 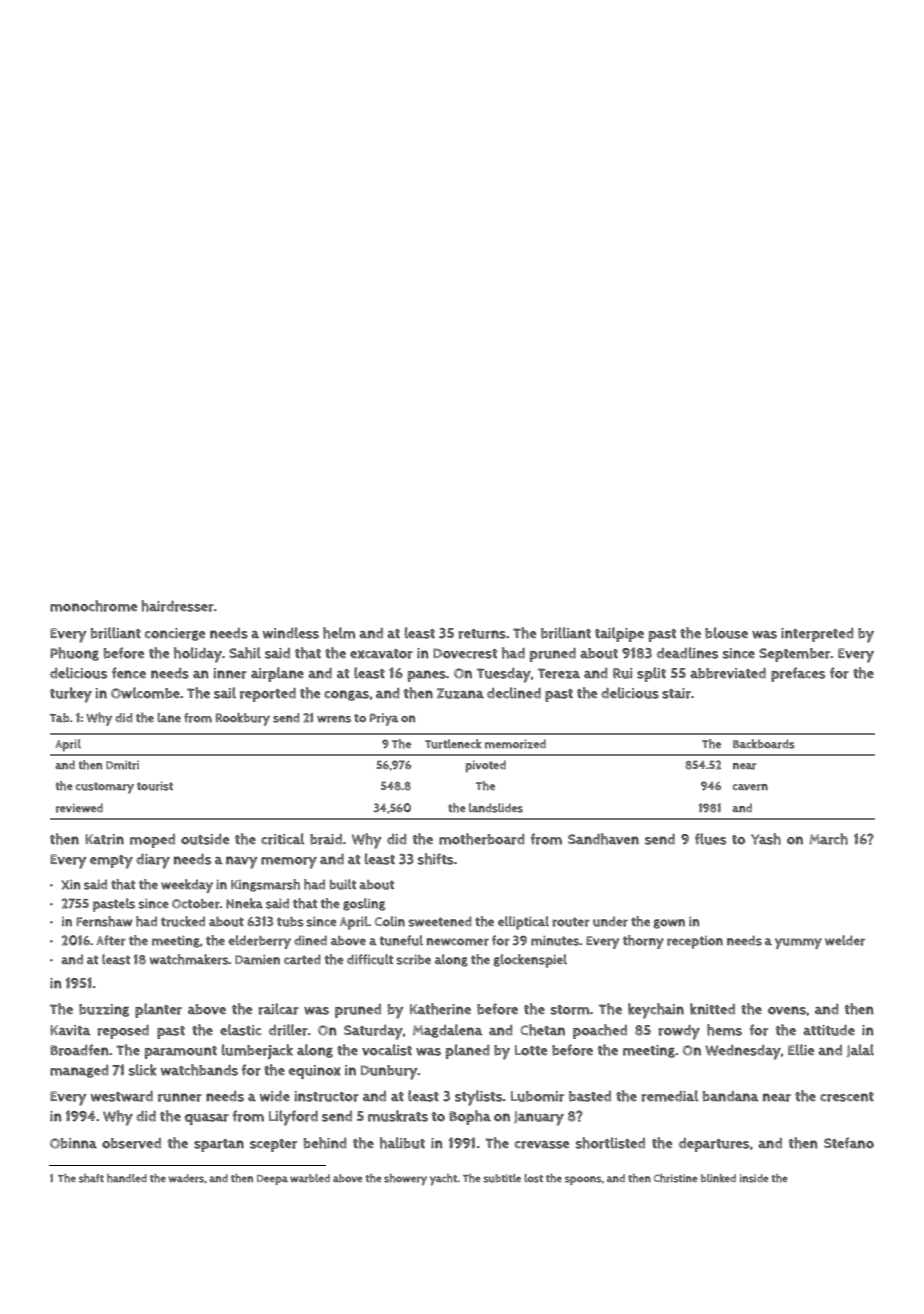 What do you see at coordinates (787, 1010) in the document?
I see `ovens` at bounding box center [787, 1010].
